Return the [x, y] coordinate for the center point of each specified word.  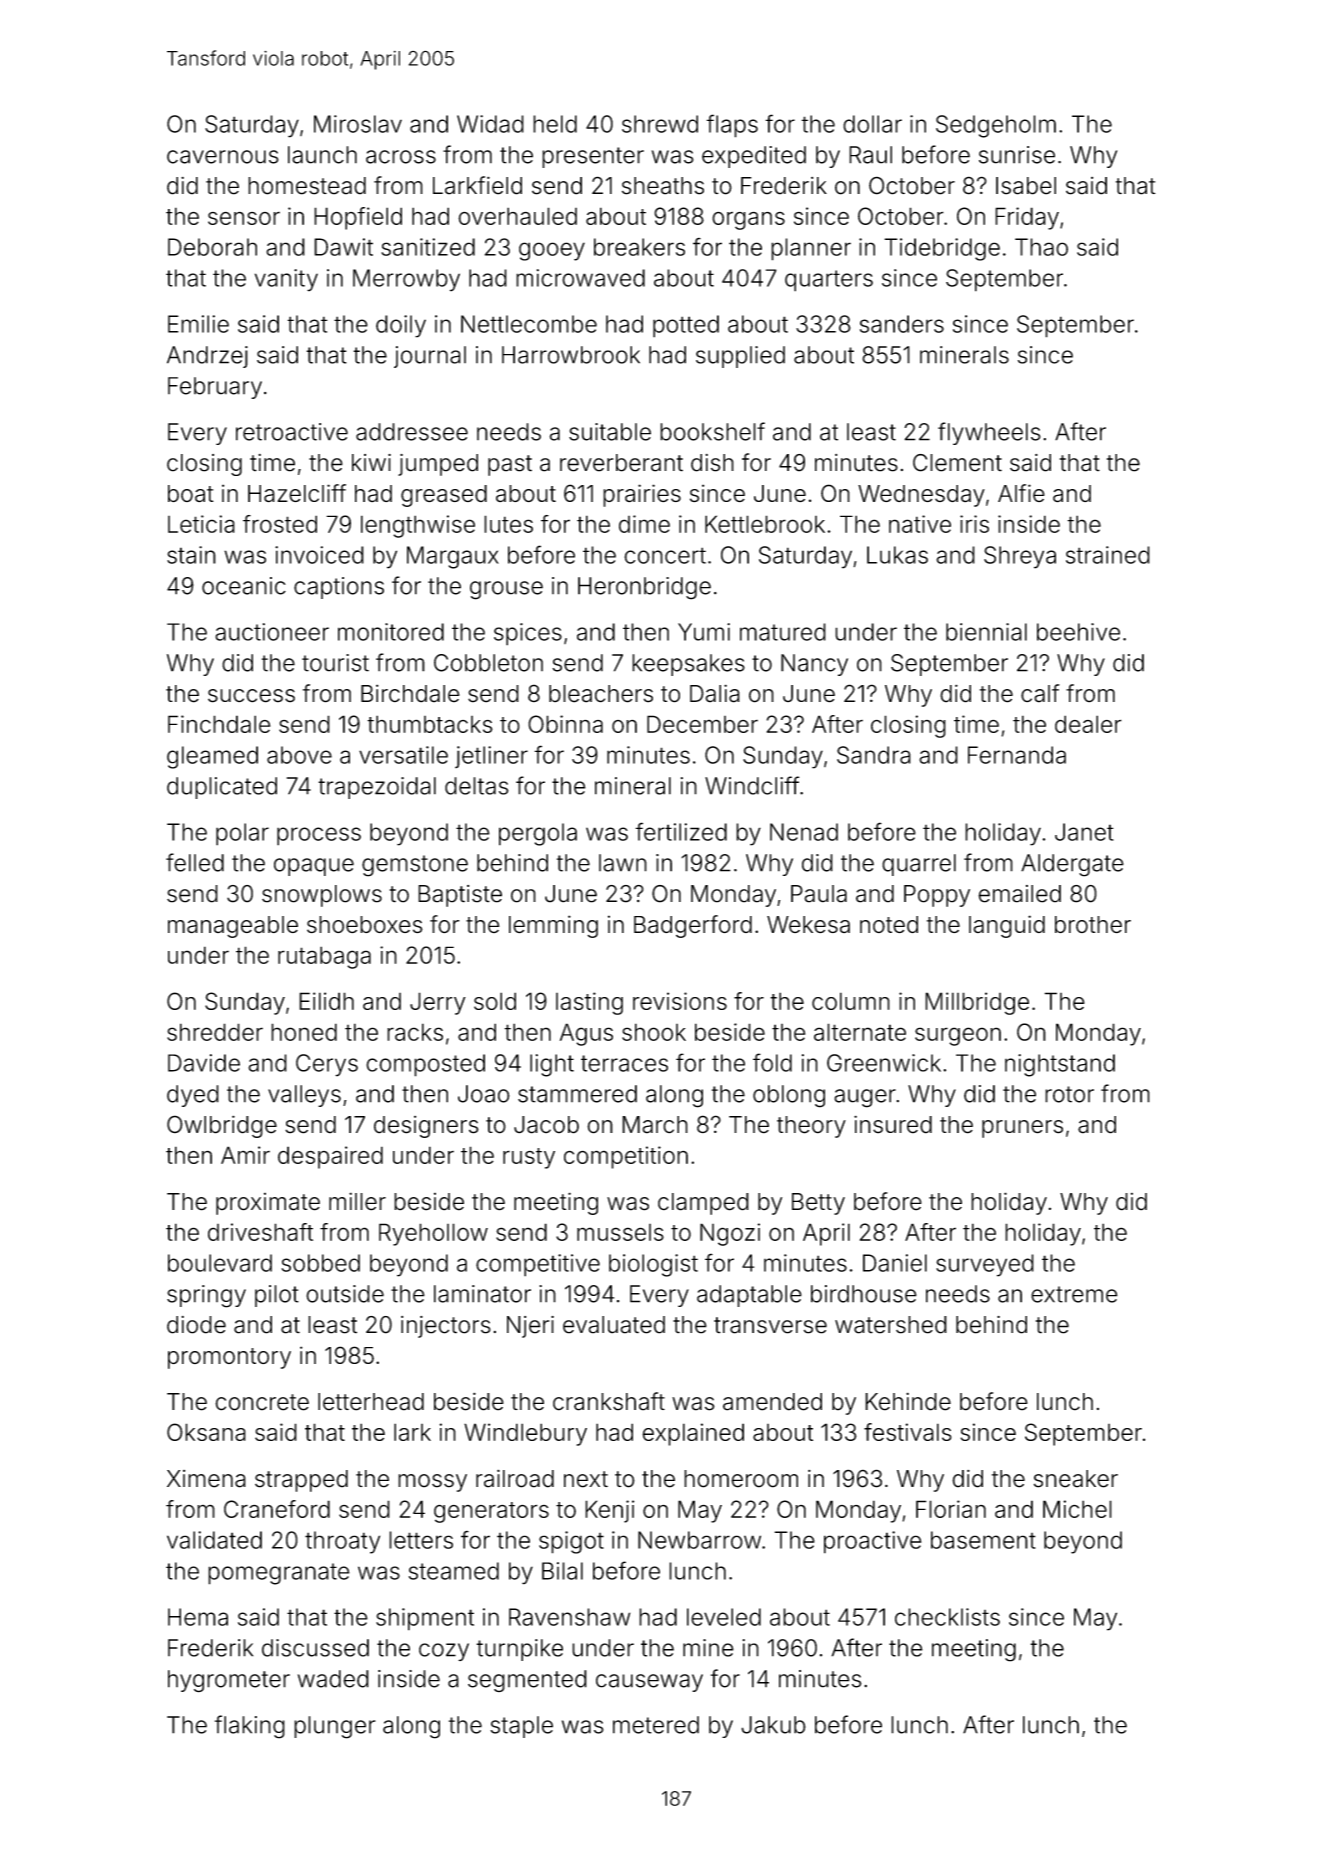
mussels [620, 1232]
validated [214, 1540]
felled [195, 862]
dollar [872, 124]
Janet [1084, 832]
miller [357, 1201]
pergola [538, 834]
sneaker [1076, 1479]
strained [1108, 555]
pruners [1022, 1129]
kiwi [371, 462]
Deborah [212, 247]
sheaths [663, 186]
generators [491, 1512]
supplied [740, 357]
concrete [262, 1402]
